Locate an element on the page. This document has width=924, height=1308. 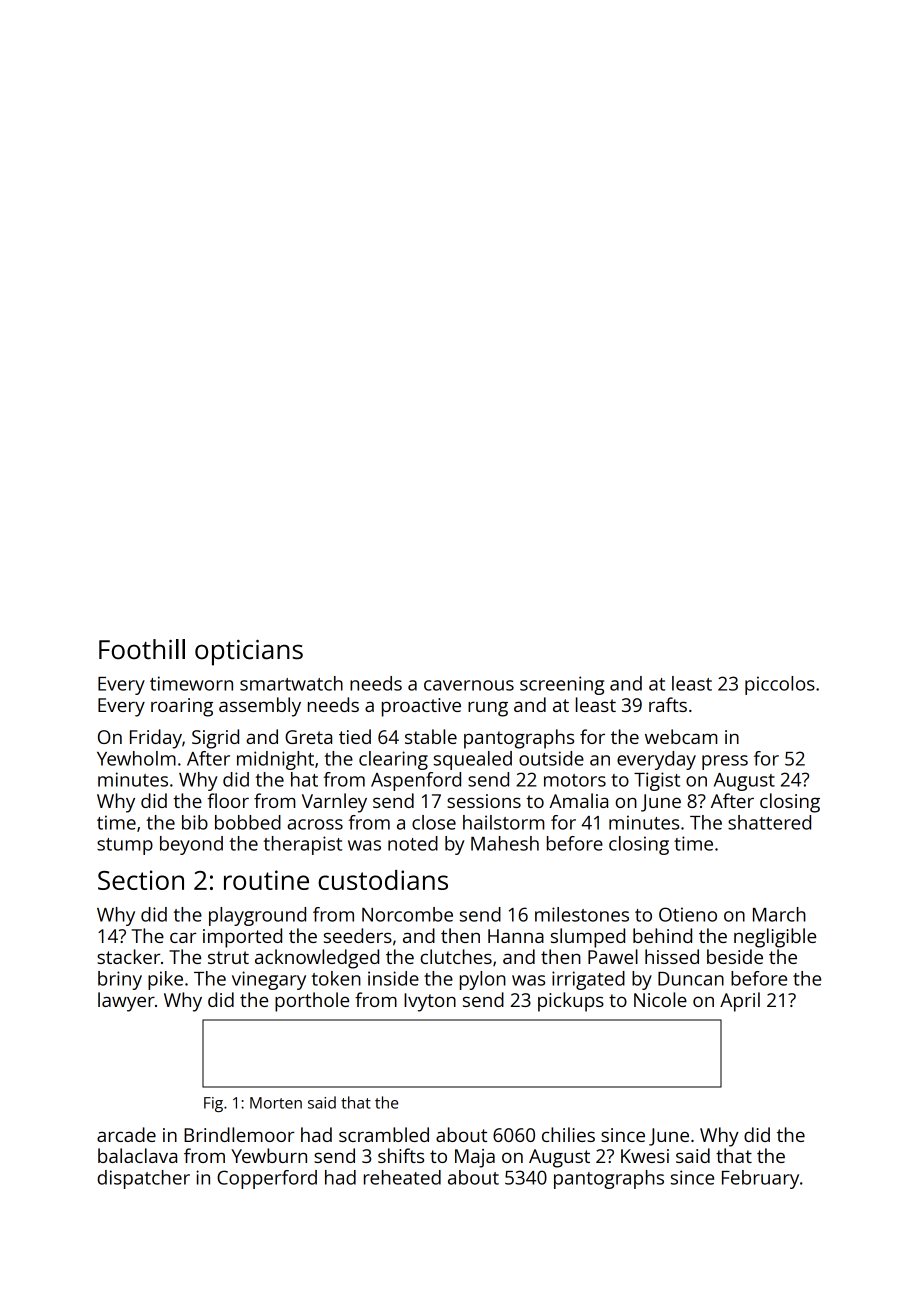
Kwesi is located at coordinates (645, 1156).
